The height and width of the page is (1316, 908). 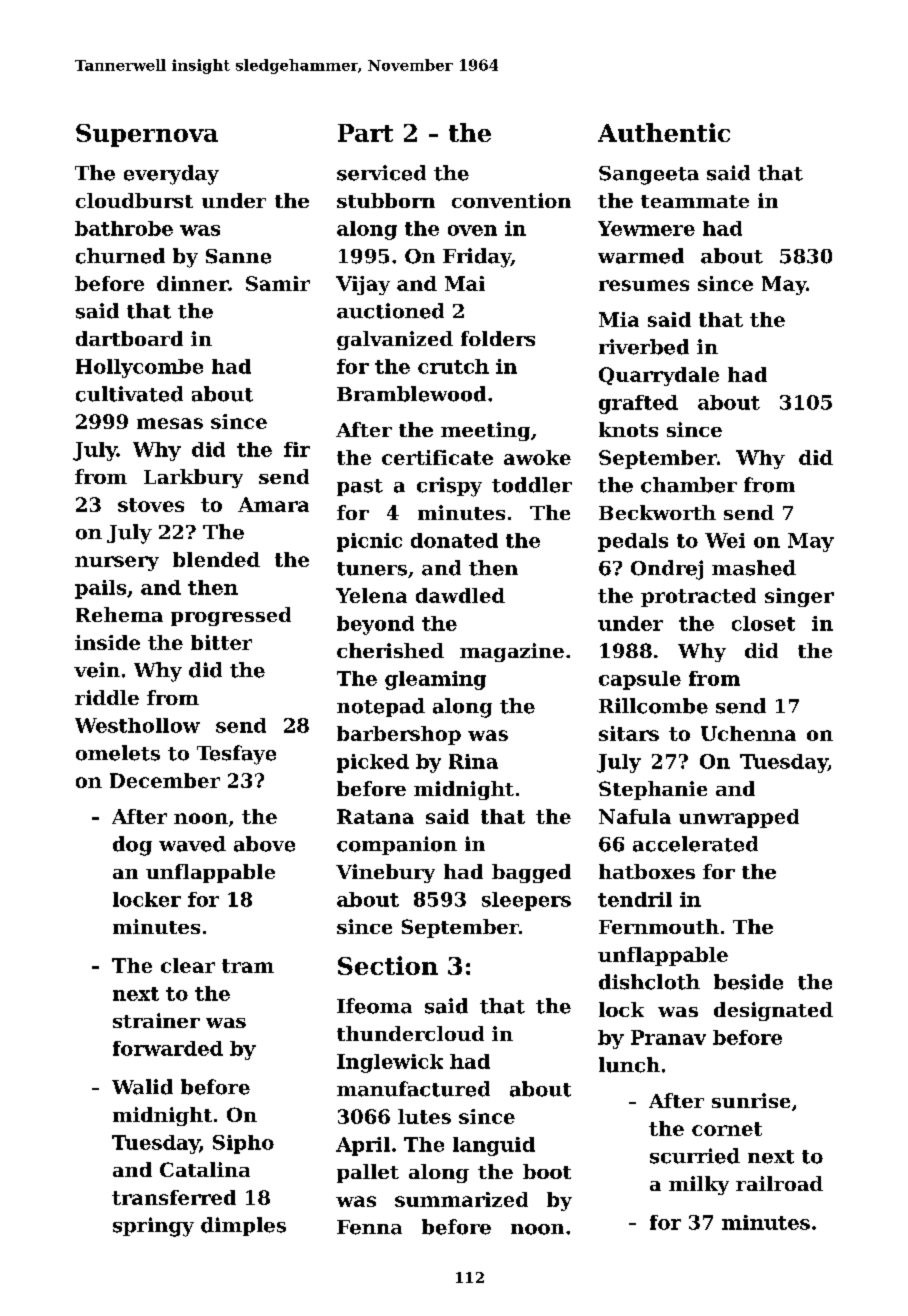 I want to click on Fenna, so click(x=369, y=1227).
